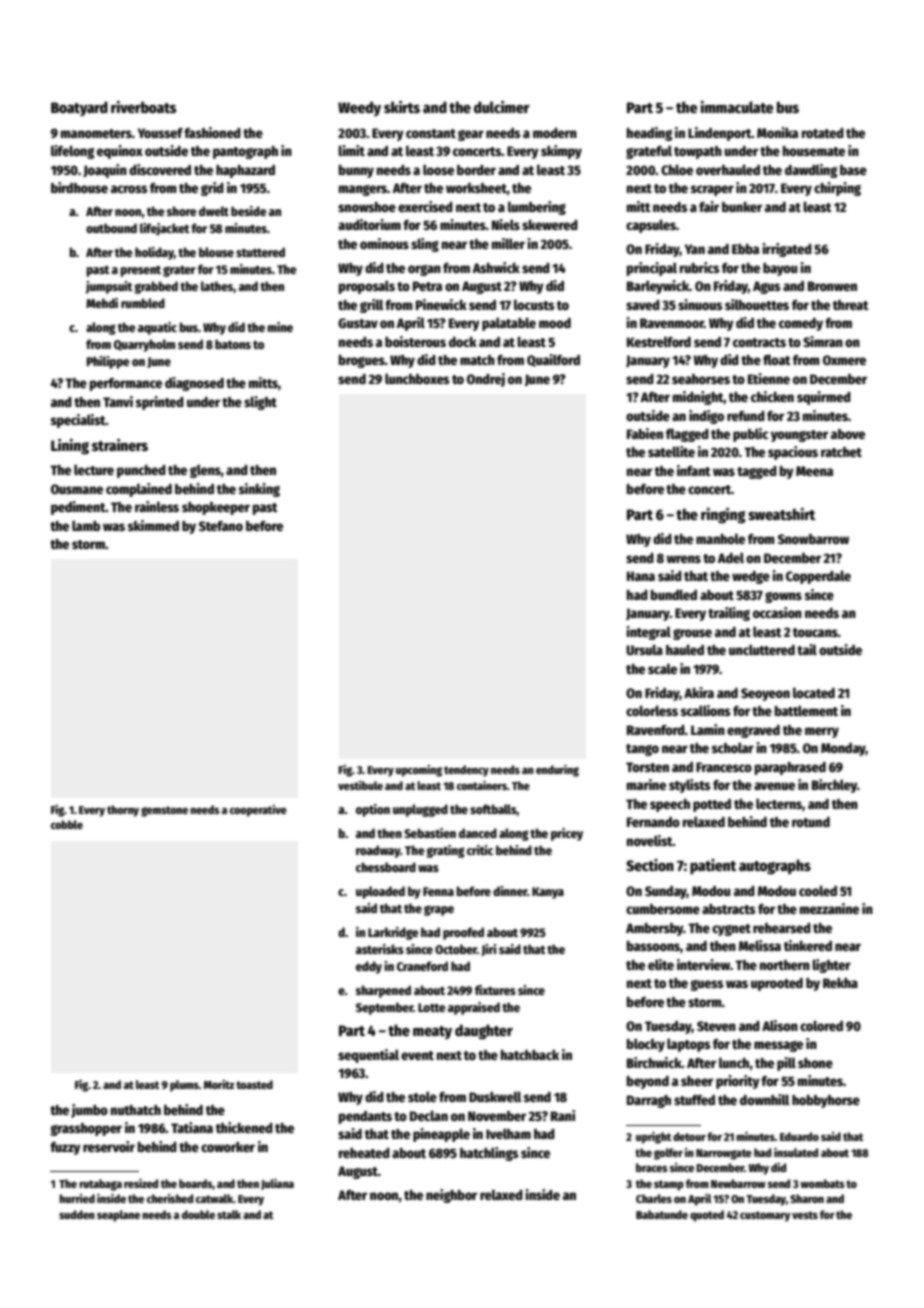  Describe the element at coordinates (170, 1198) in the screenshot. I see `cherished` at that location.
